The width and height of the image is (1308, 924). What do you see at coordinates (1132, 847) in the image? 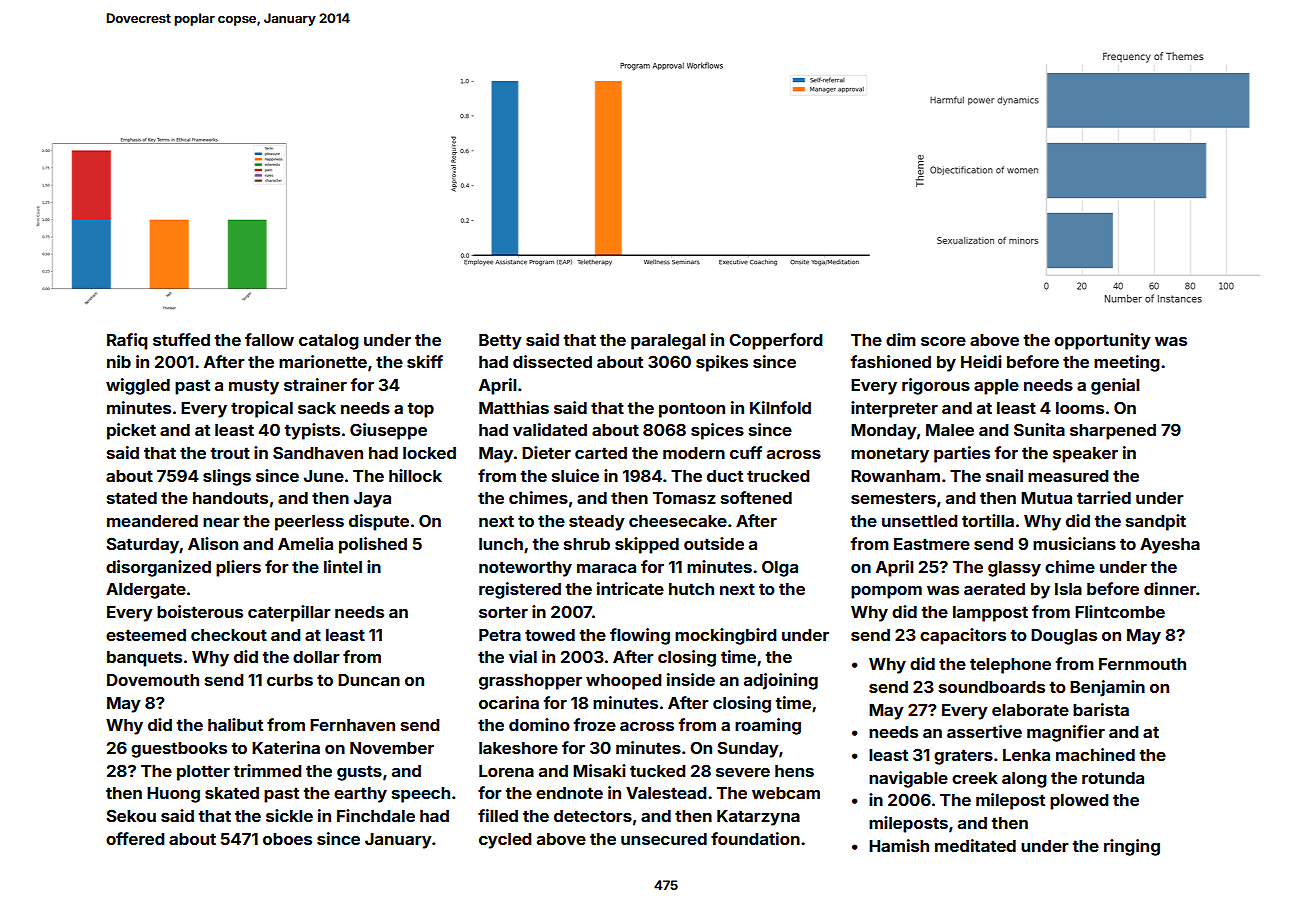
I see `ringing` at bounding box center [1132, 847].
